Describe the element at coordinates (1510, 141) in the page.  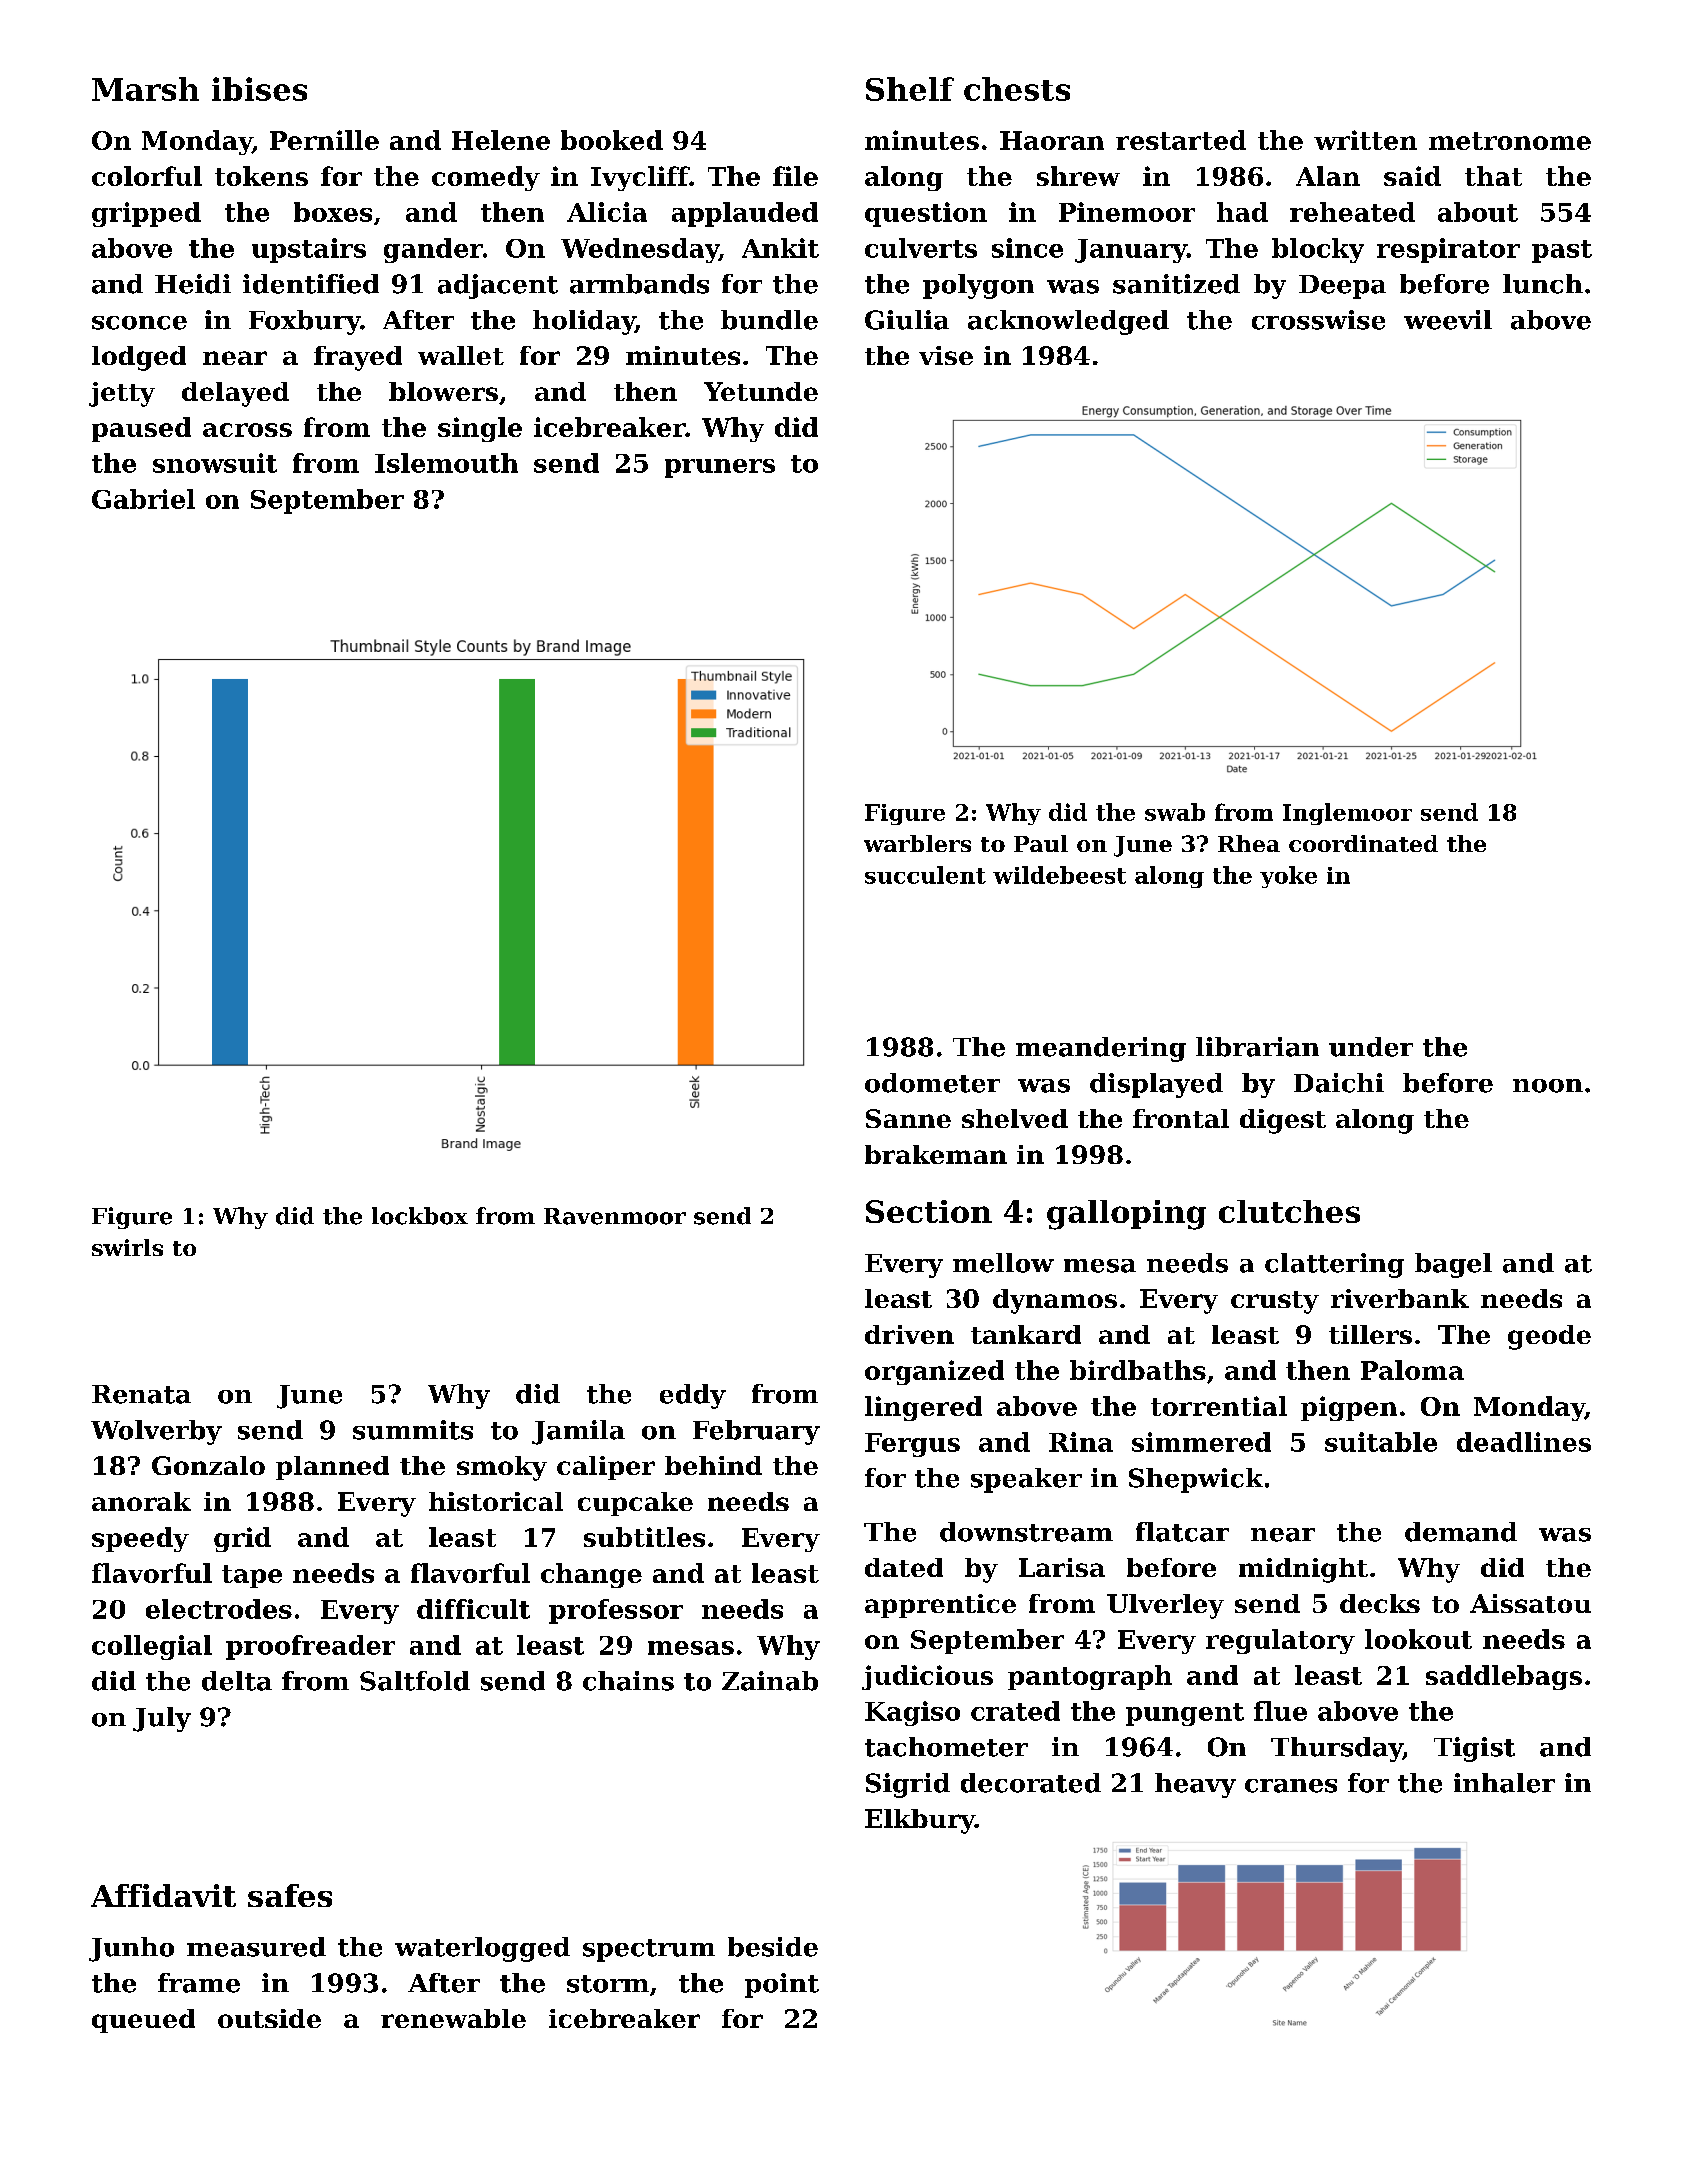
I see `metronome` at that location.
